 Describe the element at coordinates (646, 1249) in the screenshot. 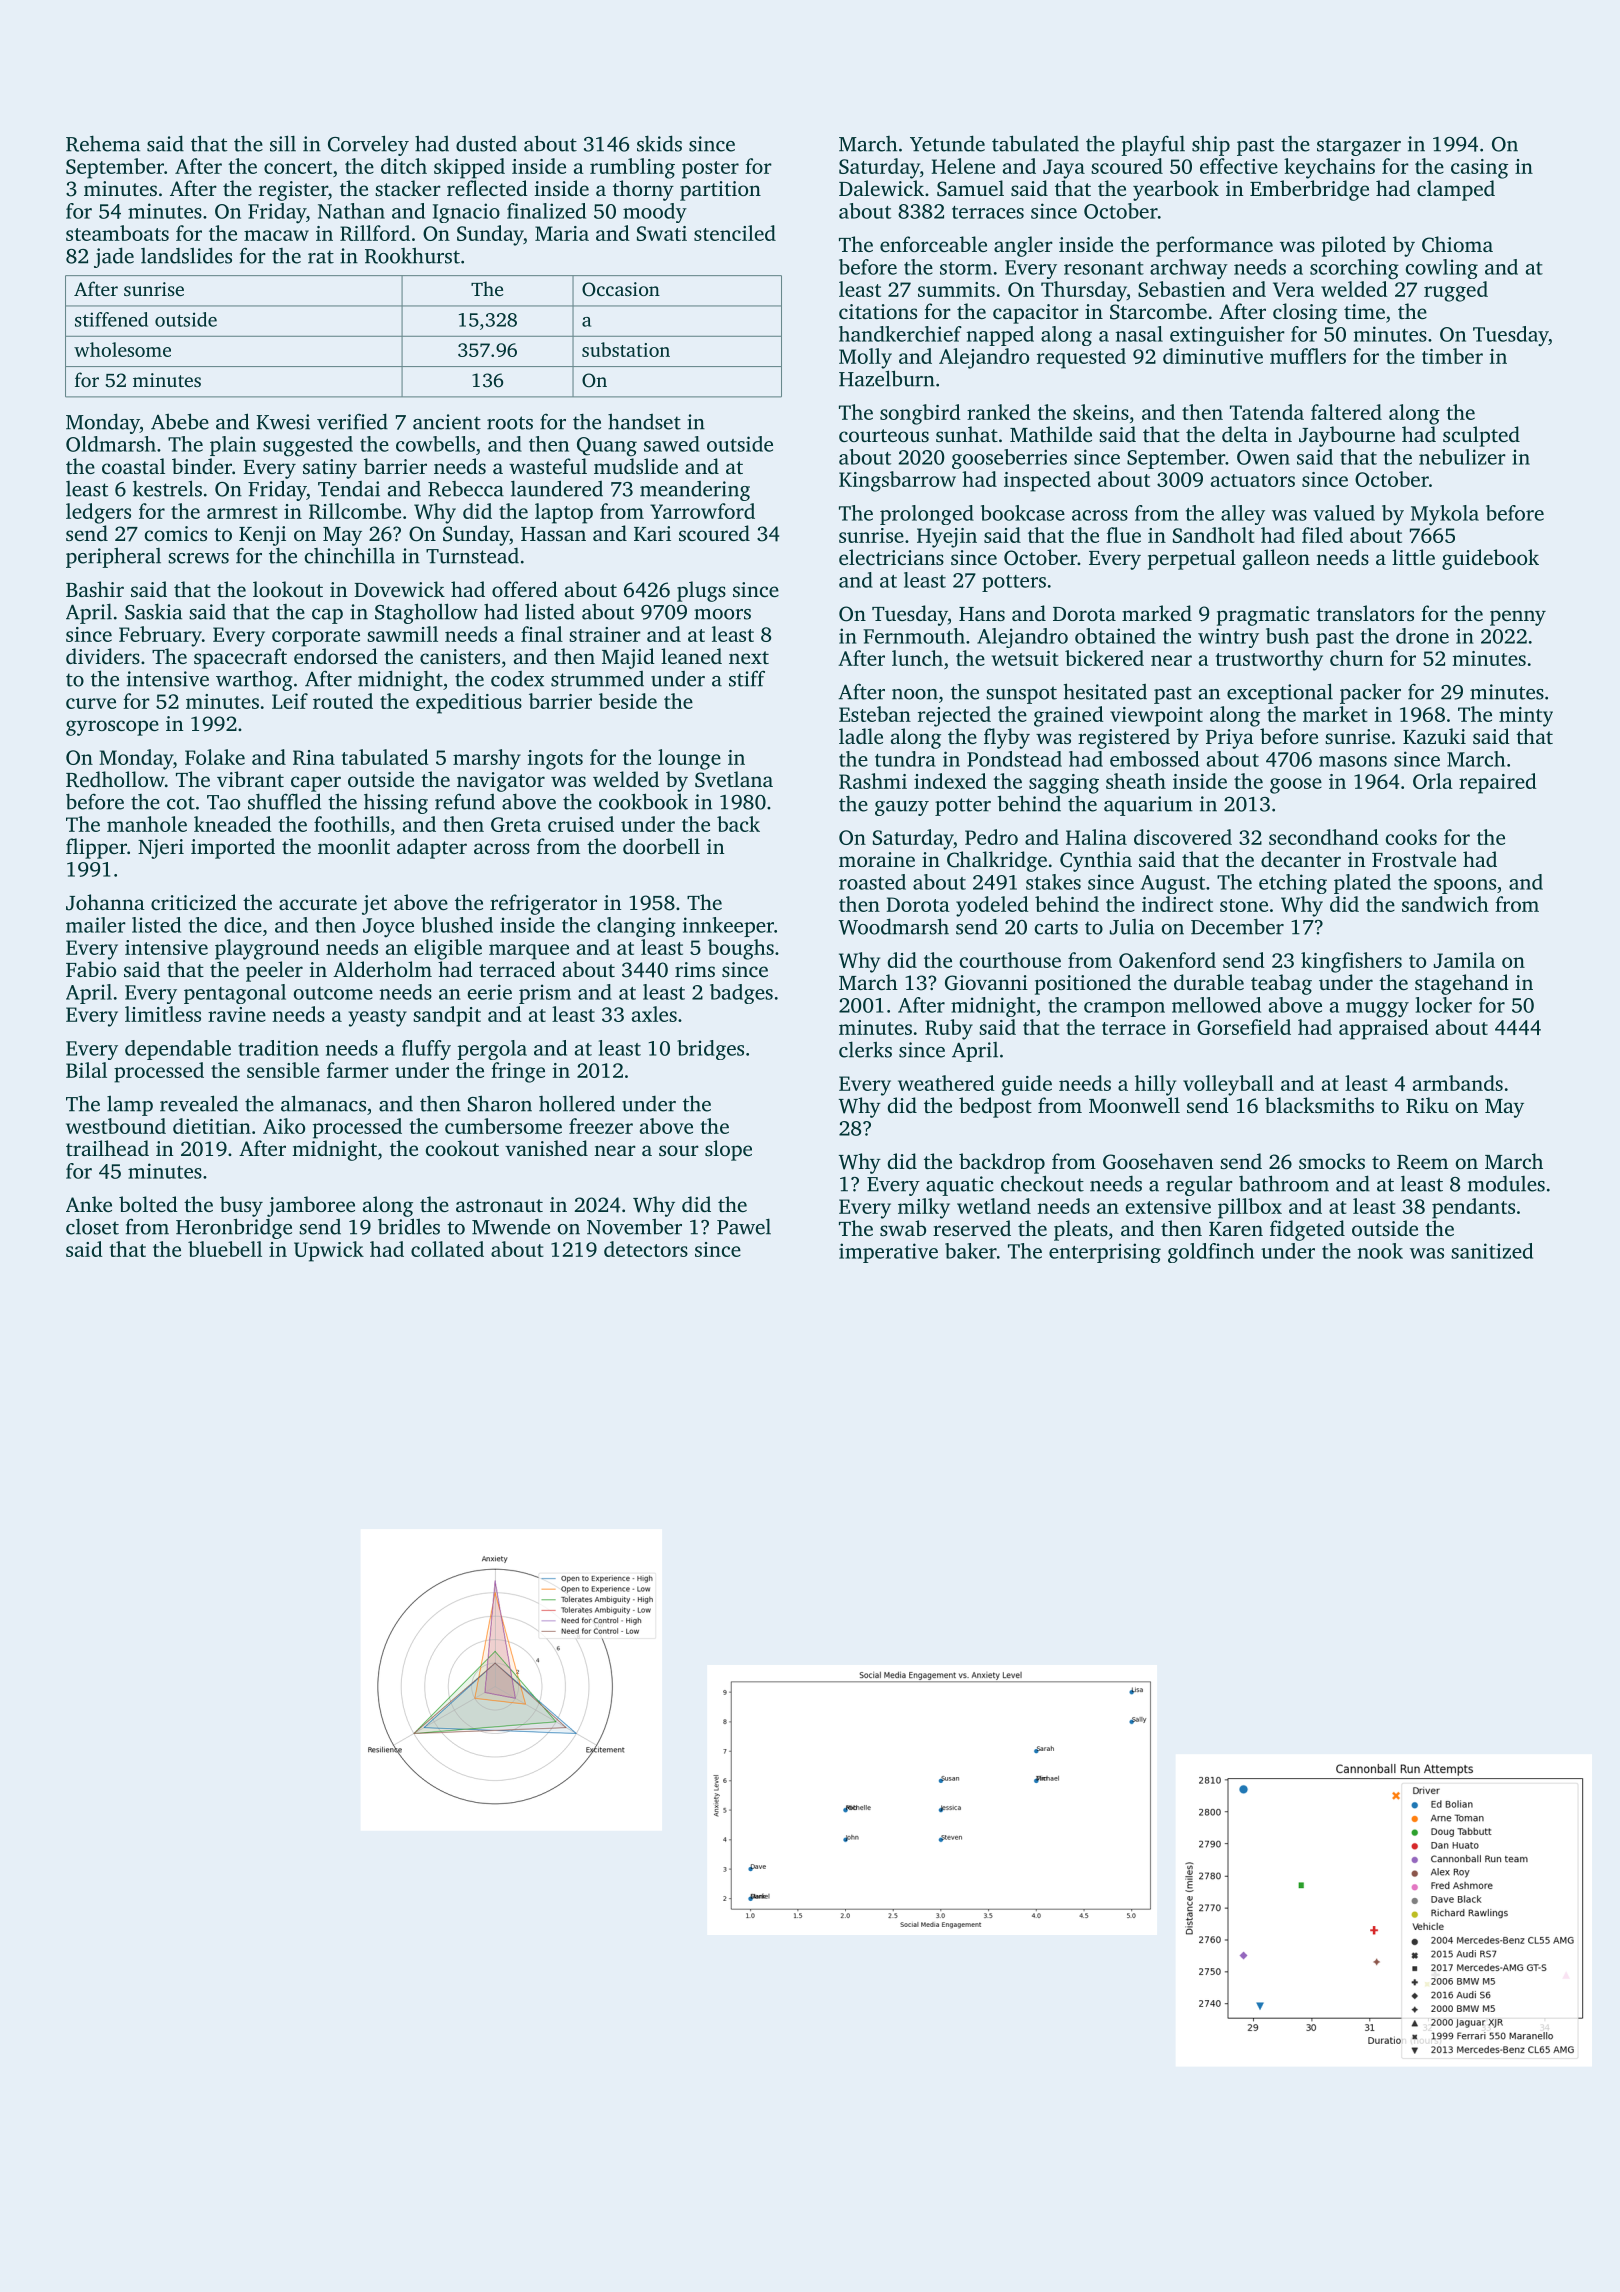

I see `detectors` at that location.
